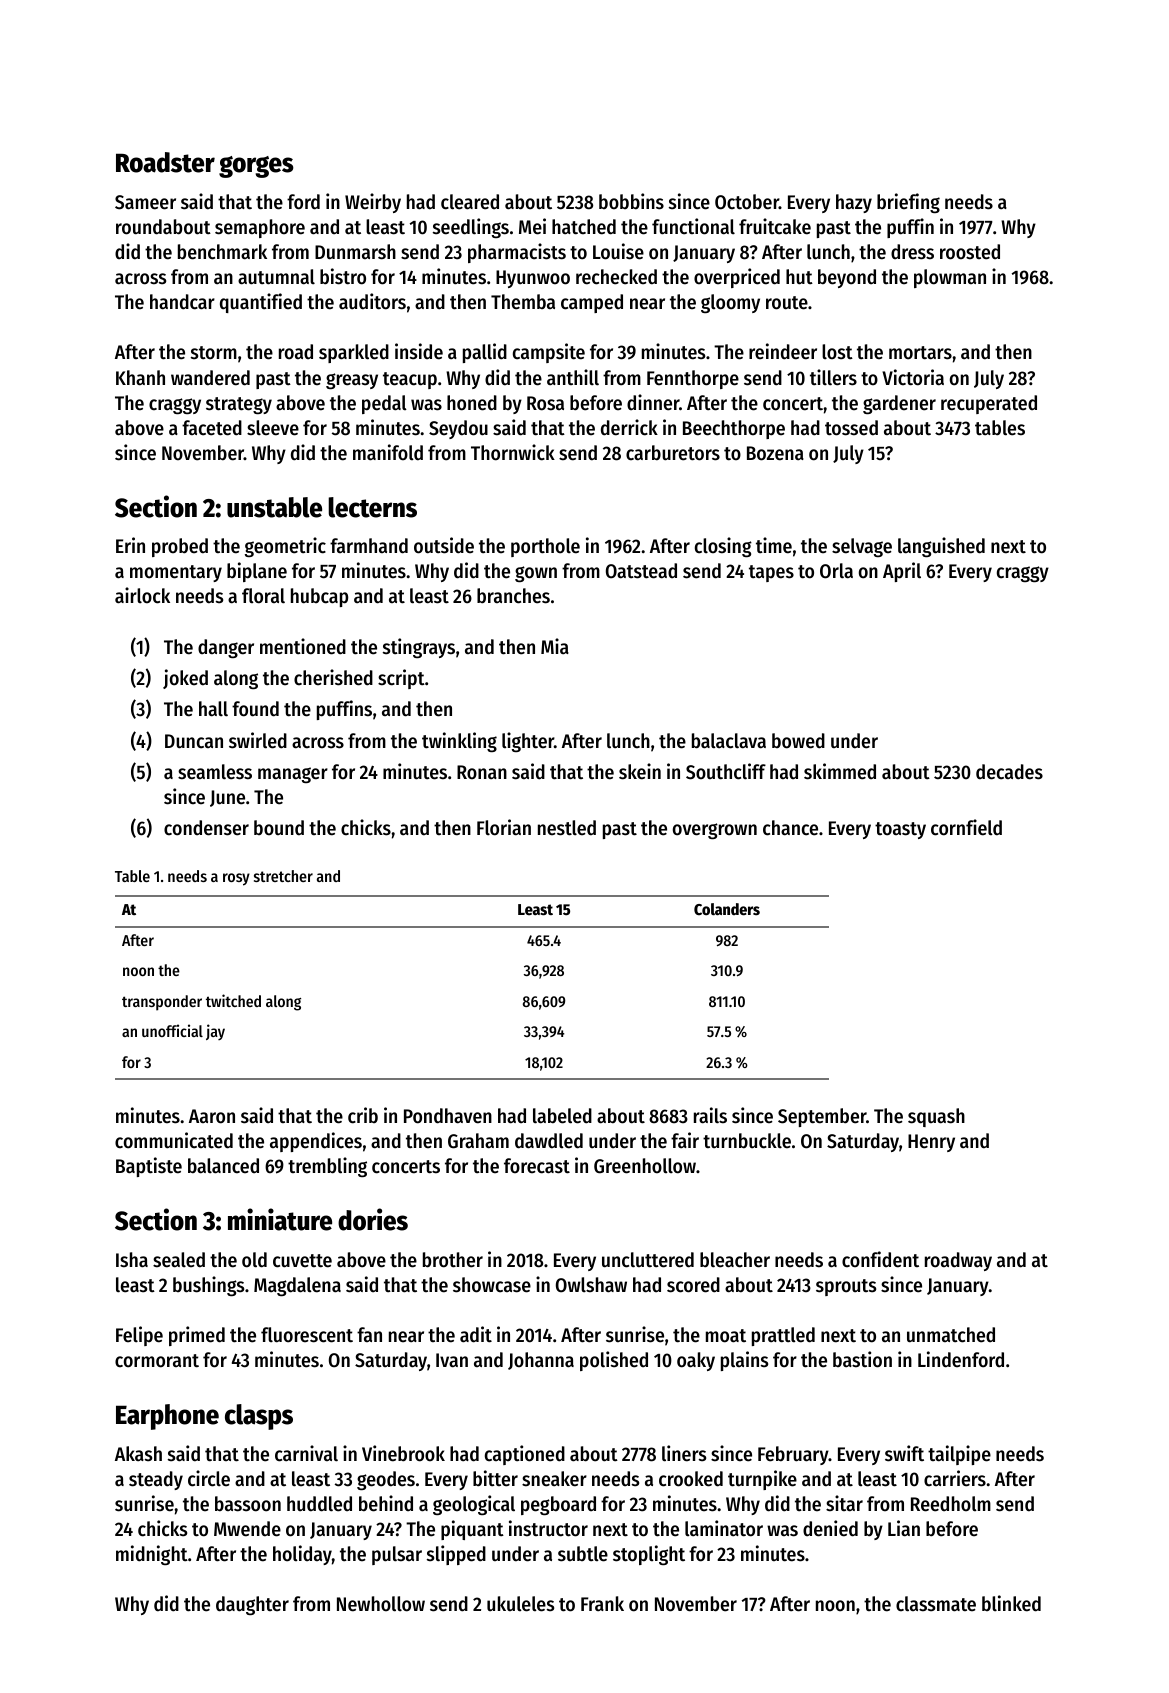 Image resolution: width=1169 pixels, height=1693 pixels. I want to click on recuperated, so click(989, 404).
